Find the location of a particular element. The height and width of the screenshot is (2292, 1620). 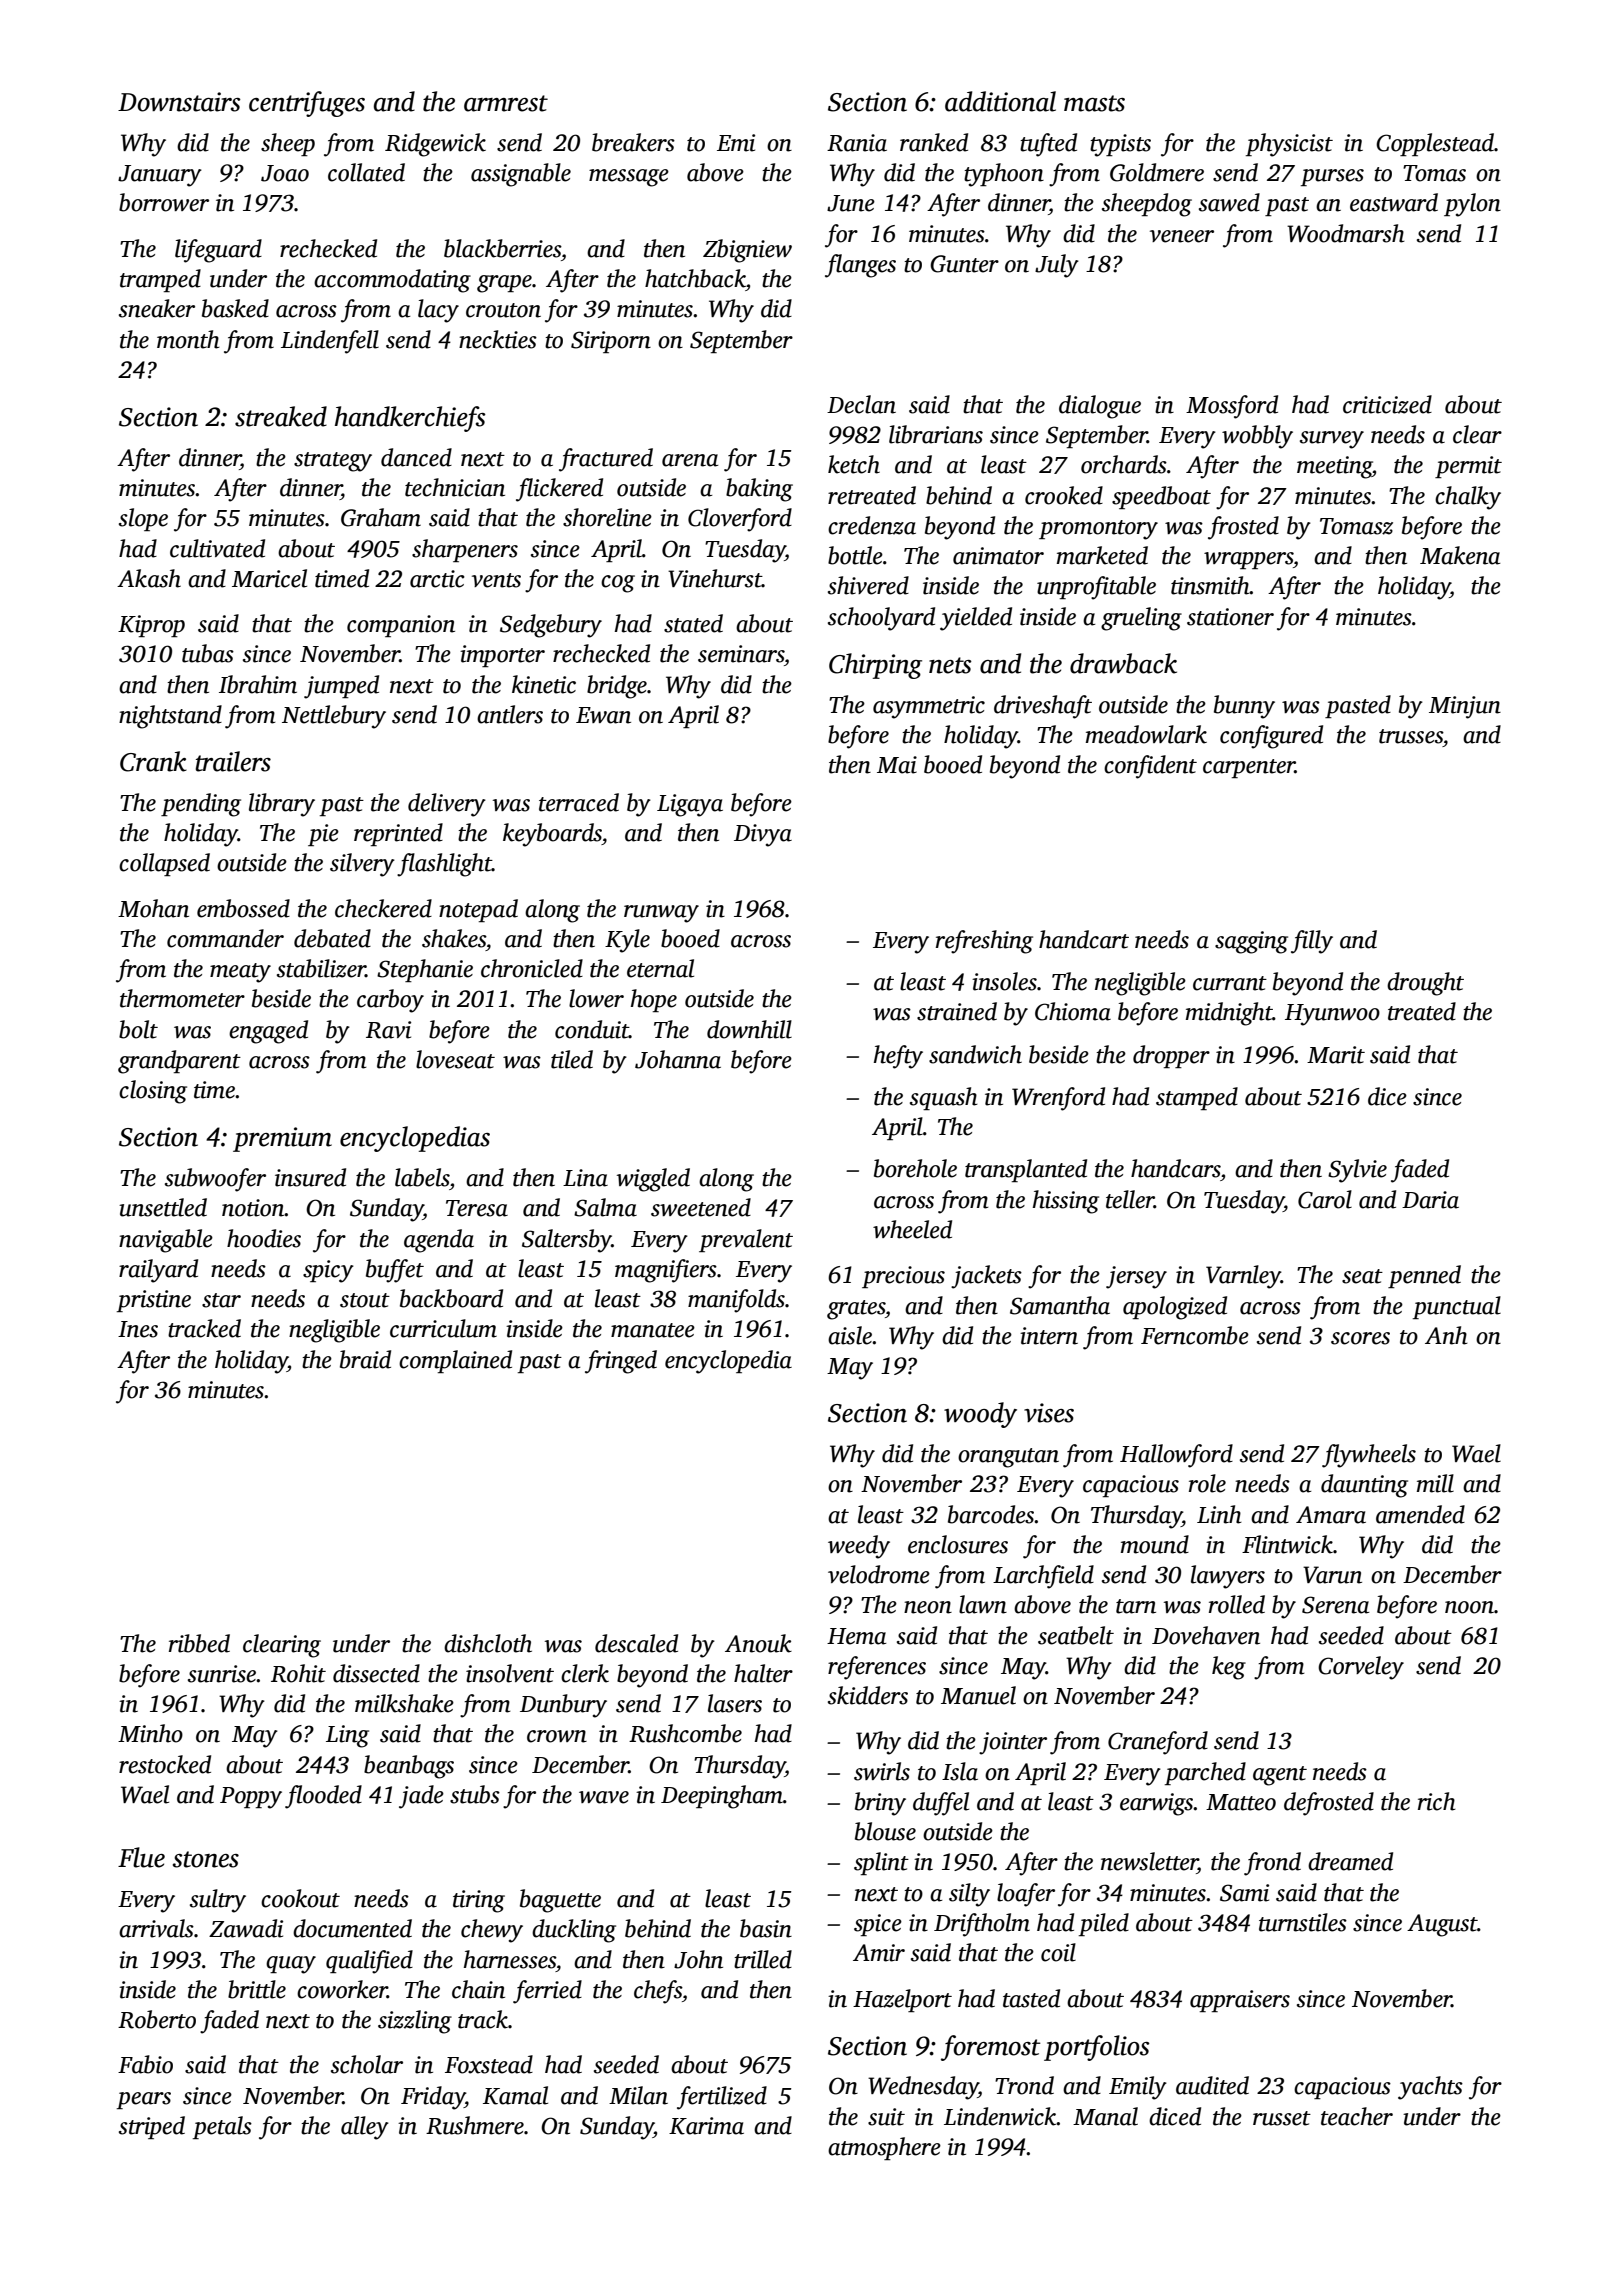

Sylvie is located at coordinates (1357, 1171).
